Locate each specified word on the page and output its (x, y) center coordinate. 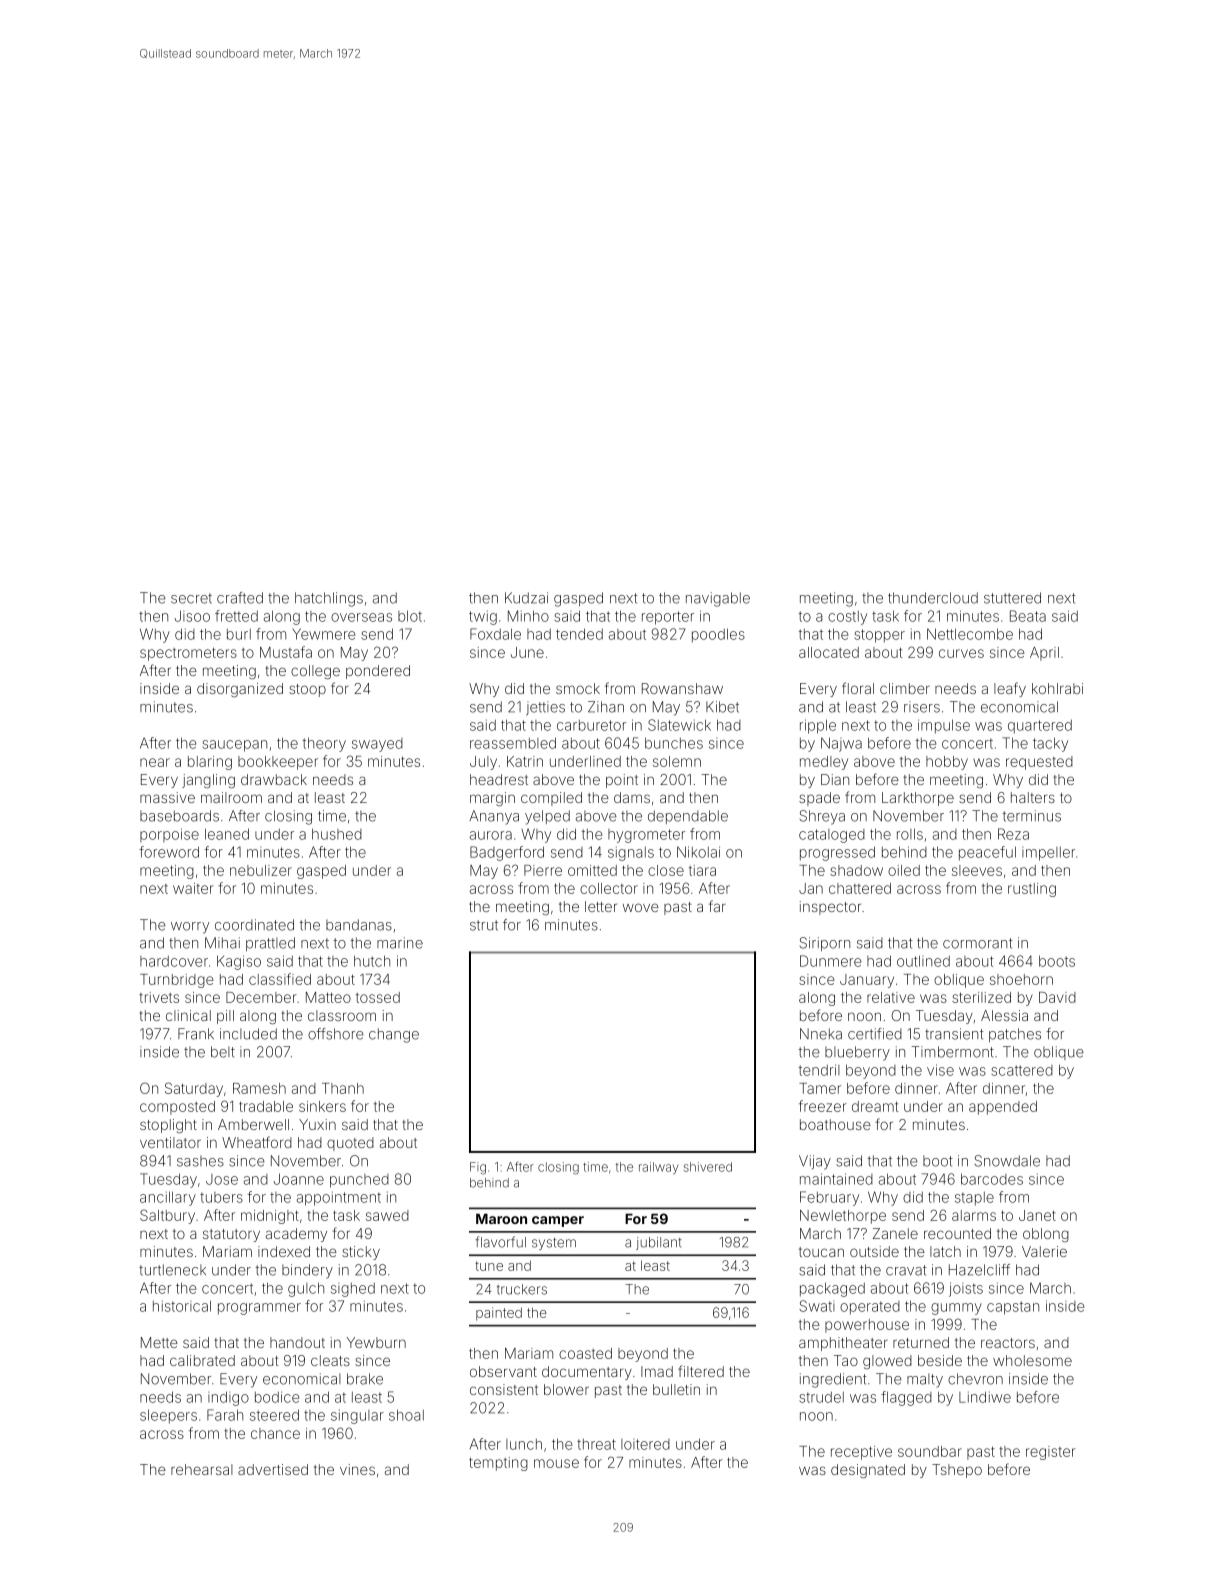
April (1044, 654)
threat (596, 1444)
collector (609, 888)
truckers (522, 1289)
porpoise (169, 835)
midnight (270, 1217)
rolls (910, 834)
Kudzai (526, 598)
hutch (372, 961)
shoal (406, 1415)
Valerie (1044, 1251)
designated (868, 1471)
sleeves (977, 870)
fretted (236, 616)
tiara (702, 870)
